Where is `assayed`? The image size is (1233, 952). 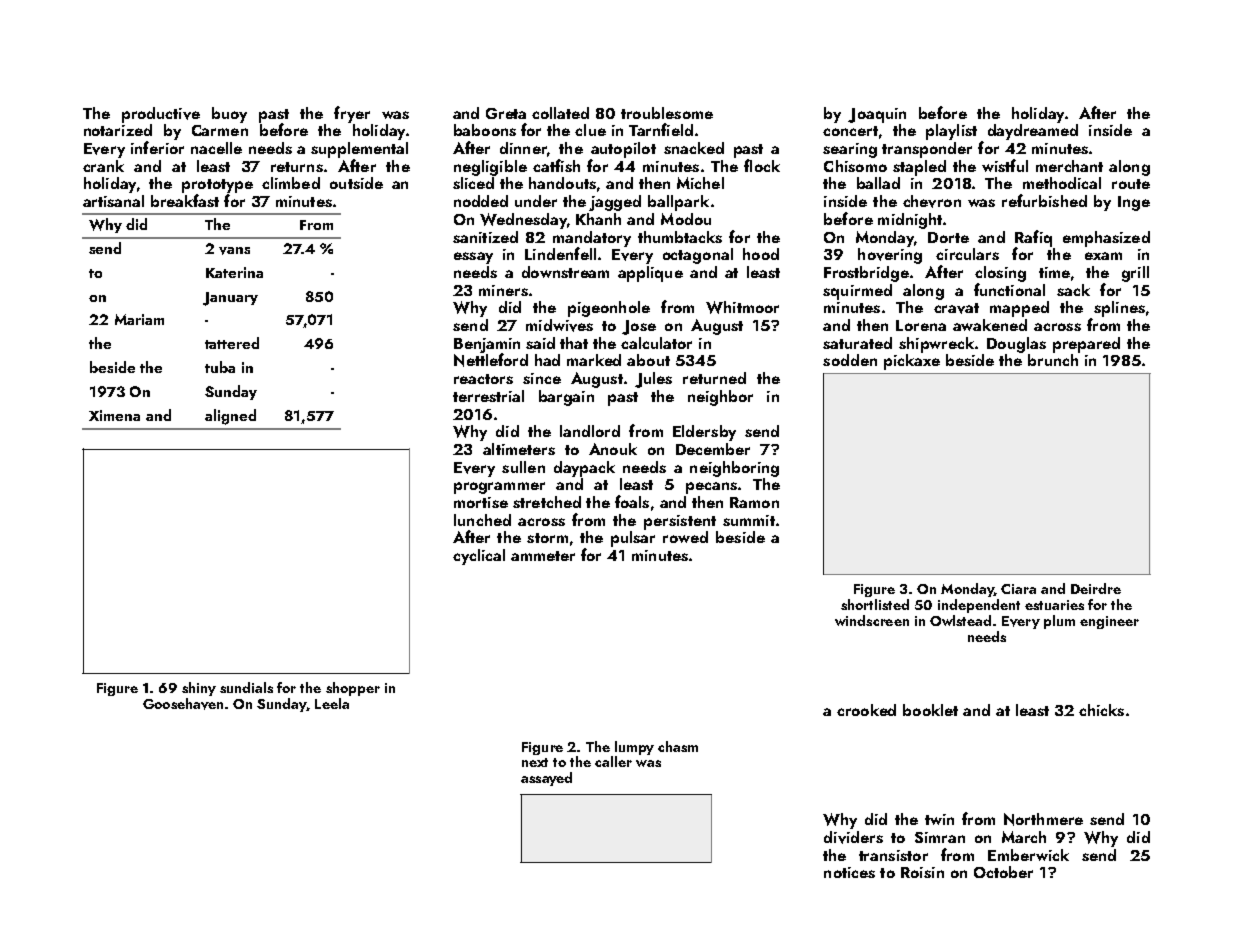 assayed is located at coordinates (546, 779).
